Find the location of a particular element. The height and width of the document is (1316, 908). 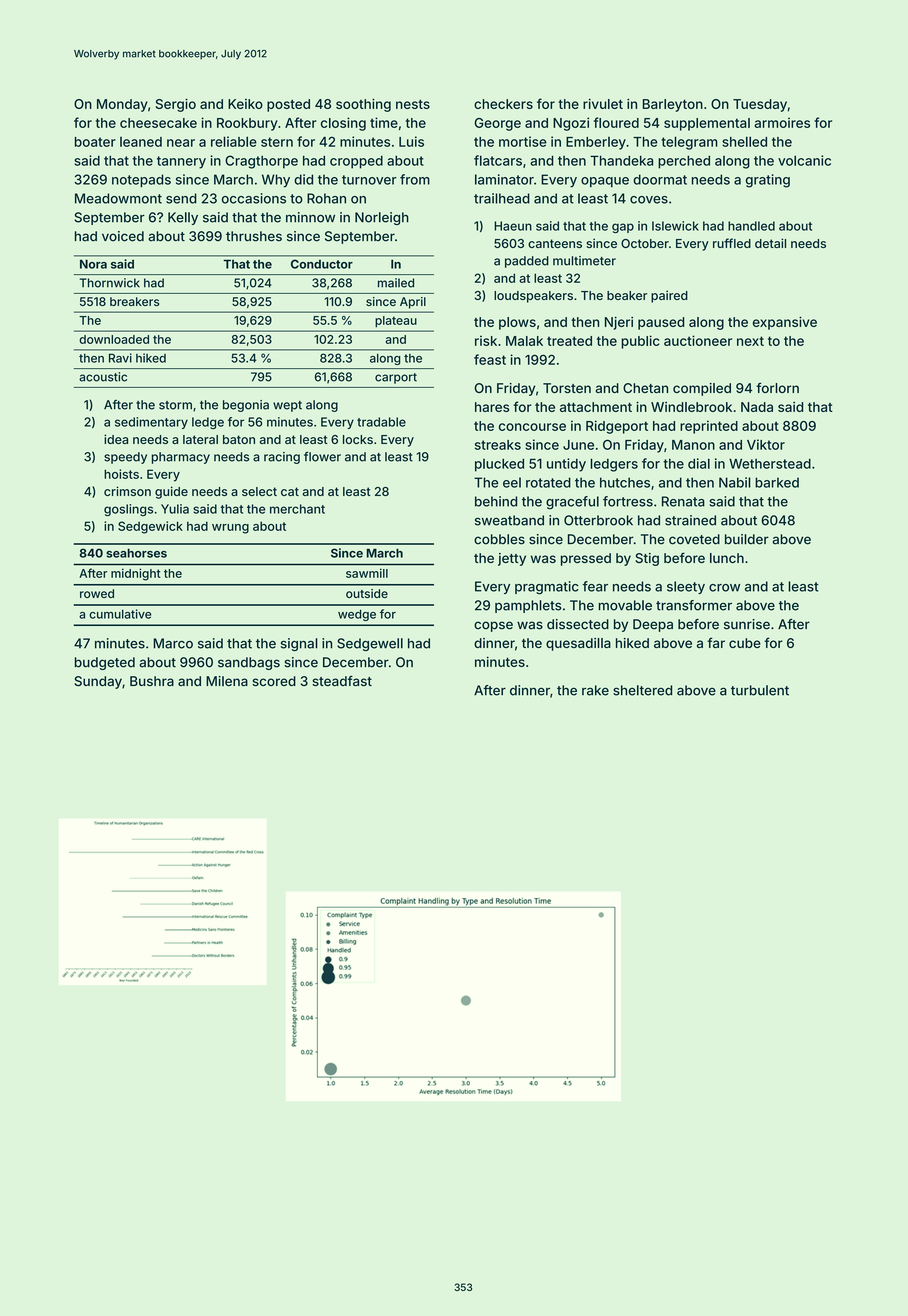

midnight is located at coordinates (136, 574).
